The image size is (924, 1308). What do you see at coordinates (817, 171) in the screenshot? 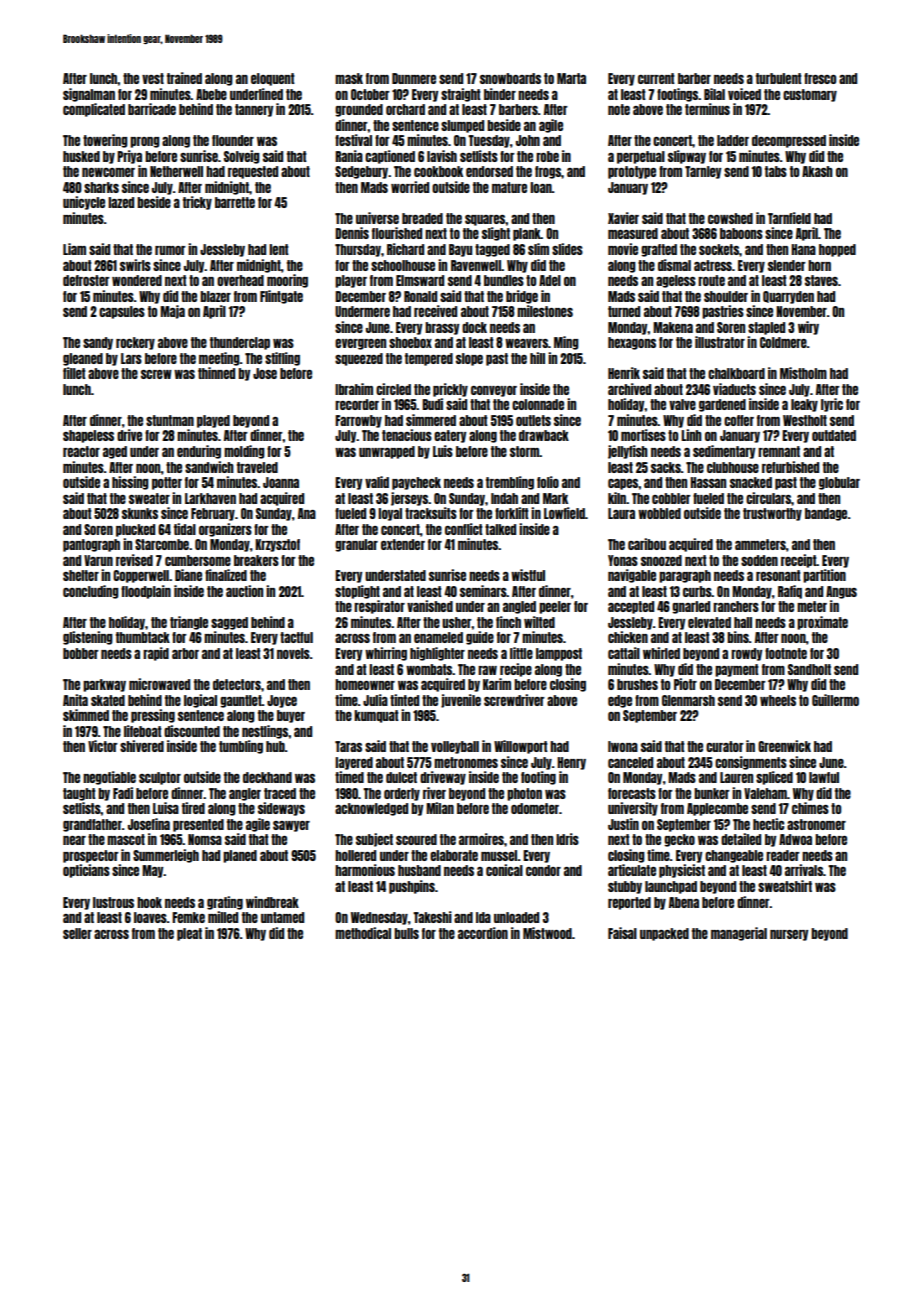
I see `Akash` at bounding box center [817, 171].
